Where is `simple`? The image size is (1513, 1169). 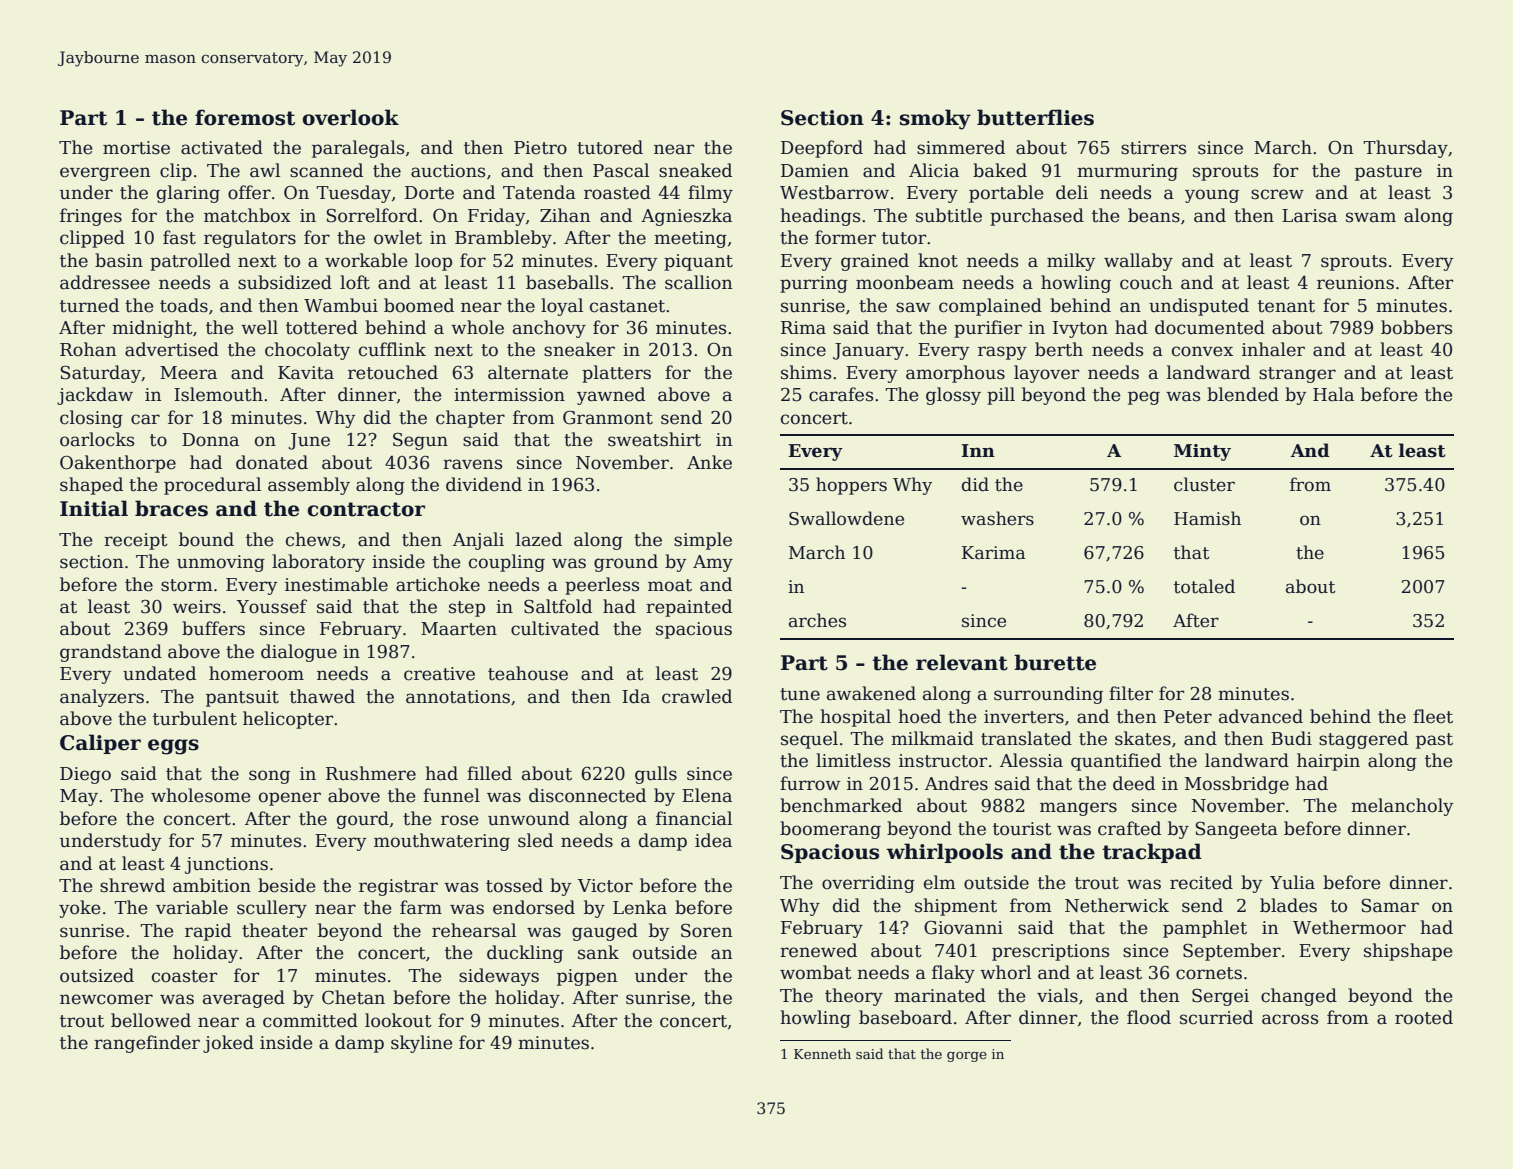 simple is located at coordinates (703, 541).
